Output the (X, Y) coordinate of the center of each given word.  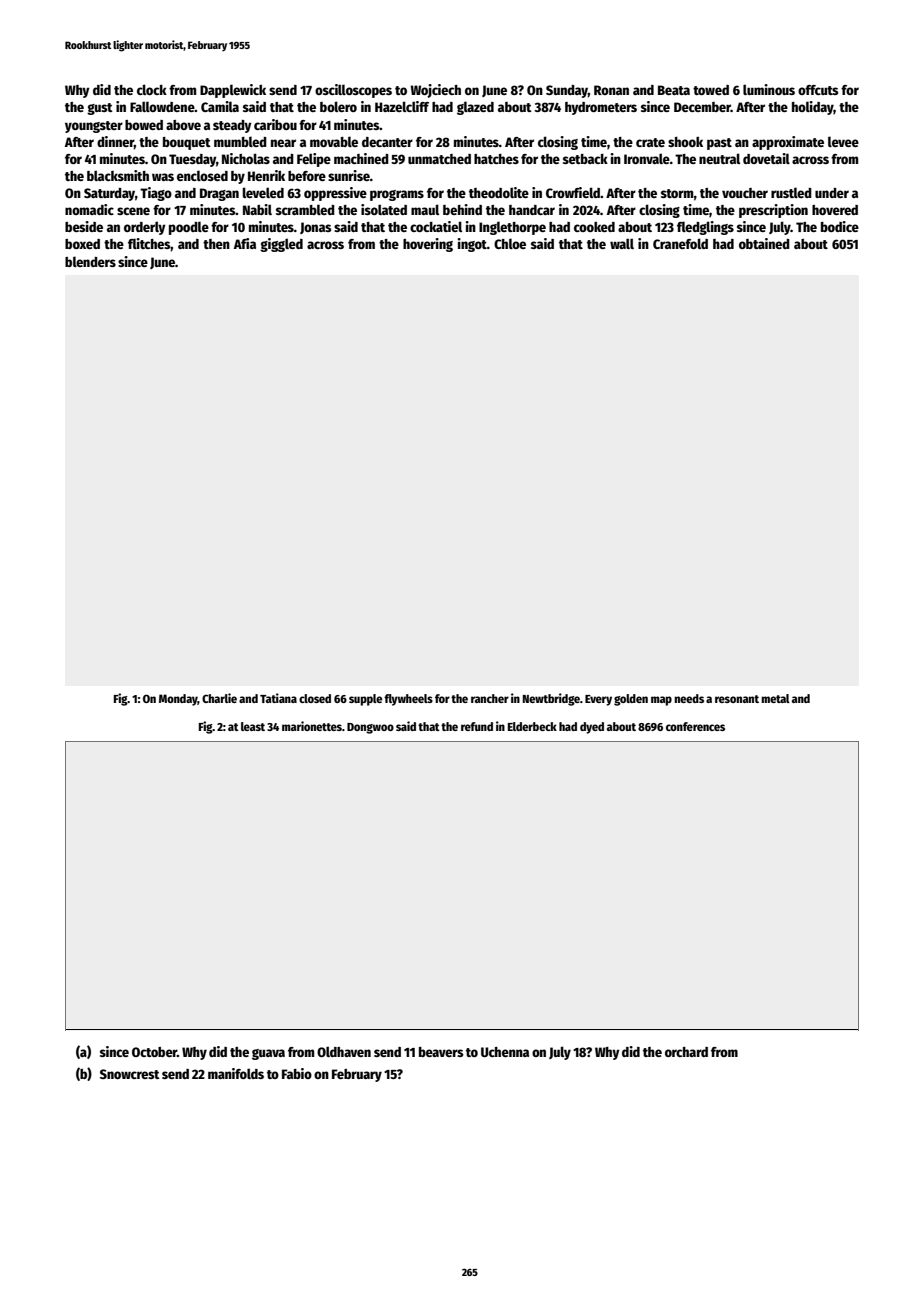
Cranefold (680, 243)
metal (775, 698)
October (154, 1052)
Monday (178, 700)
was (163, 177)
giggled (281, 245)
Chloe (510, 243)
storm (677, 193)
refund (477, 726)
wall (622, 243)
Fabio (297, 1073)
